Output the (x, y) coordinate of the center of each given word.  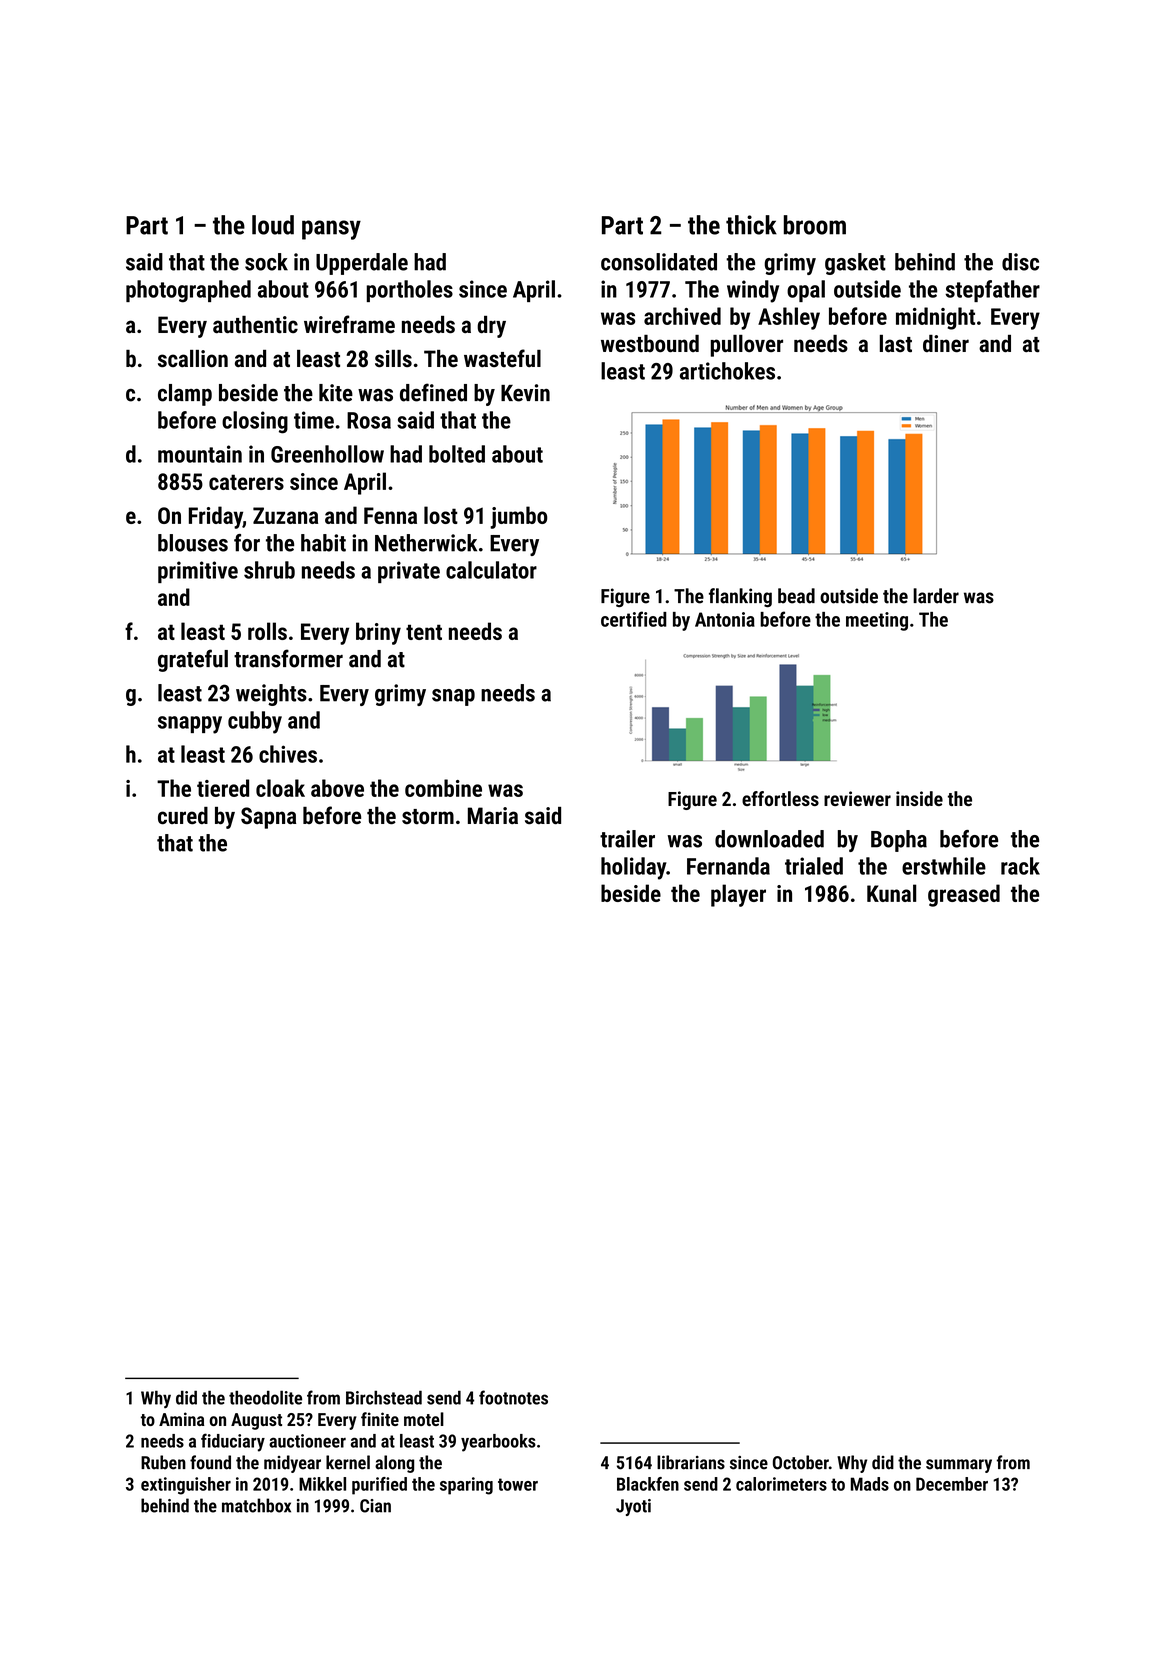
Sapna (268, 818)
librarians (691, 1462)
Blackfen (648, 1484)
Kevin (525, 393)
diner (946, 344)
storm (428, 817)
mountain (200, 454)
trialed (814, 866)
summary (959, 1466)
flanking (740, 598)
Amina (181, 1419)
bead (796, 596)
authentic (255, 325)
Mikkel (322, 1484)
